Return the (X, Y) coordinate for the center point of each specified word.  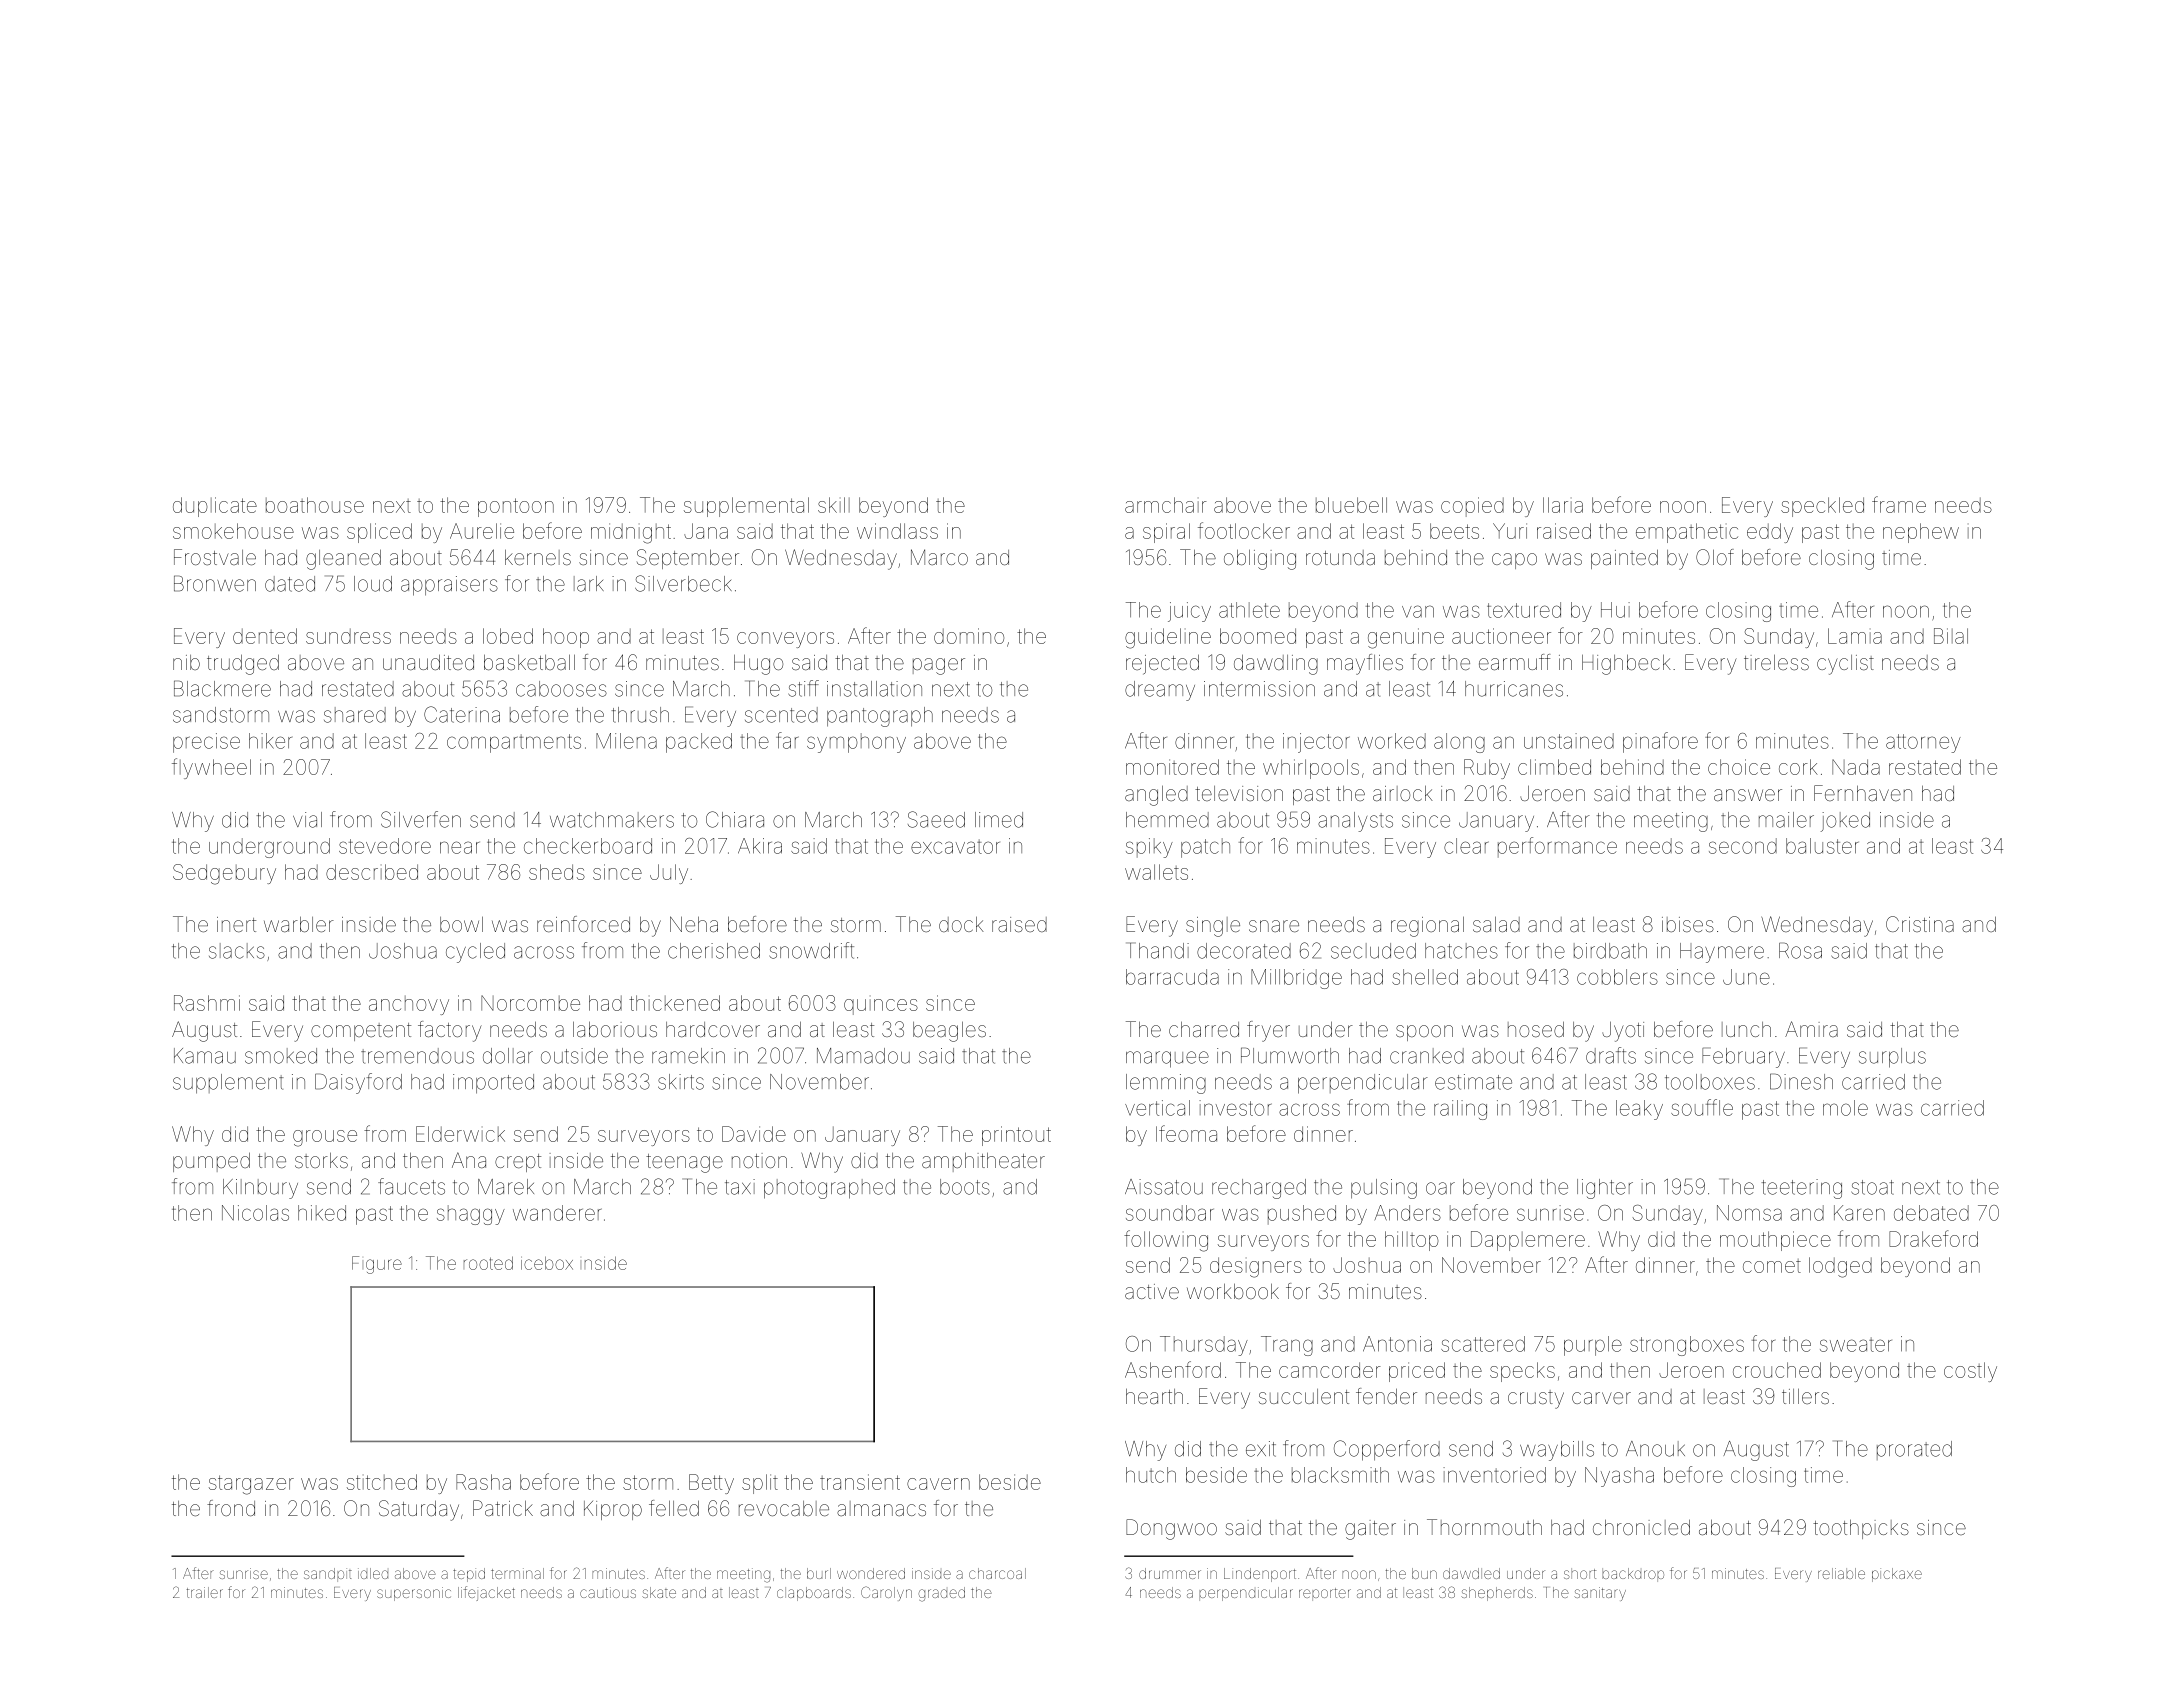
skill (834, 505)
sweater (1856, 1344)
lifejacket (486, 1593)
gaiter (1370, 1530)
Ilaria (1563, 505)
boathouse (315, 505)
